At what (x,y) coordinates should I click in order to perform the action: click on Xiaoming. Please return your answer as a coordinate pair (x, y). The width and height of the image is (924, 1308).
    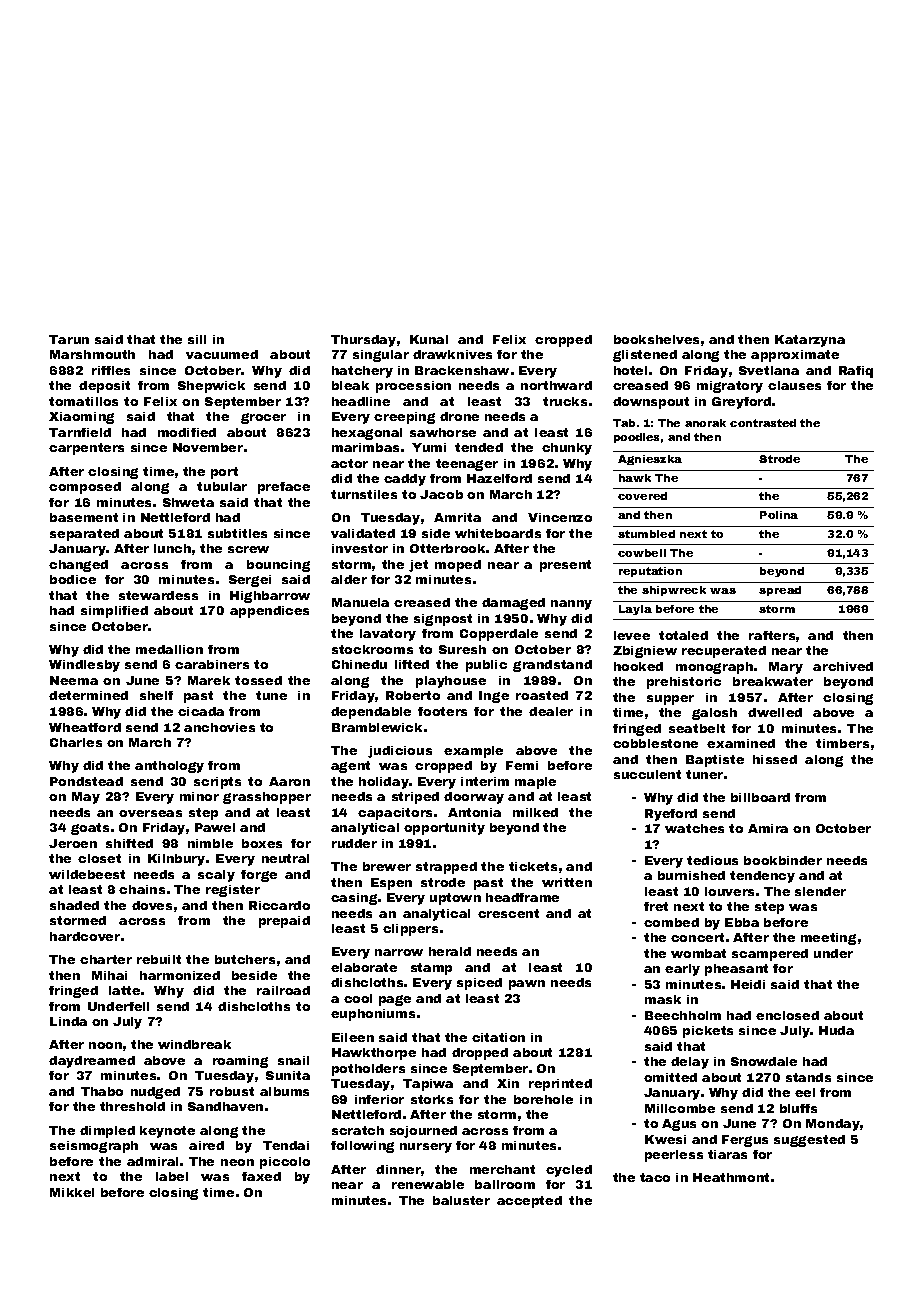
    Looking at the image, I should click on (81, 418).
